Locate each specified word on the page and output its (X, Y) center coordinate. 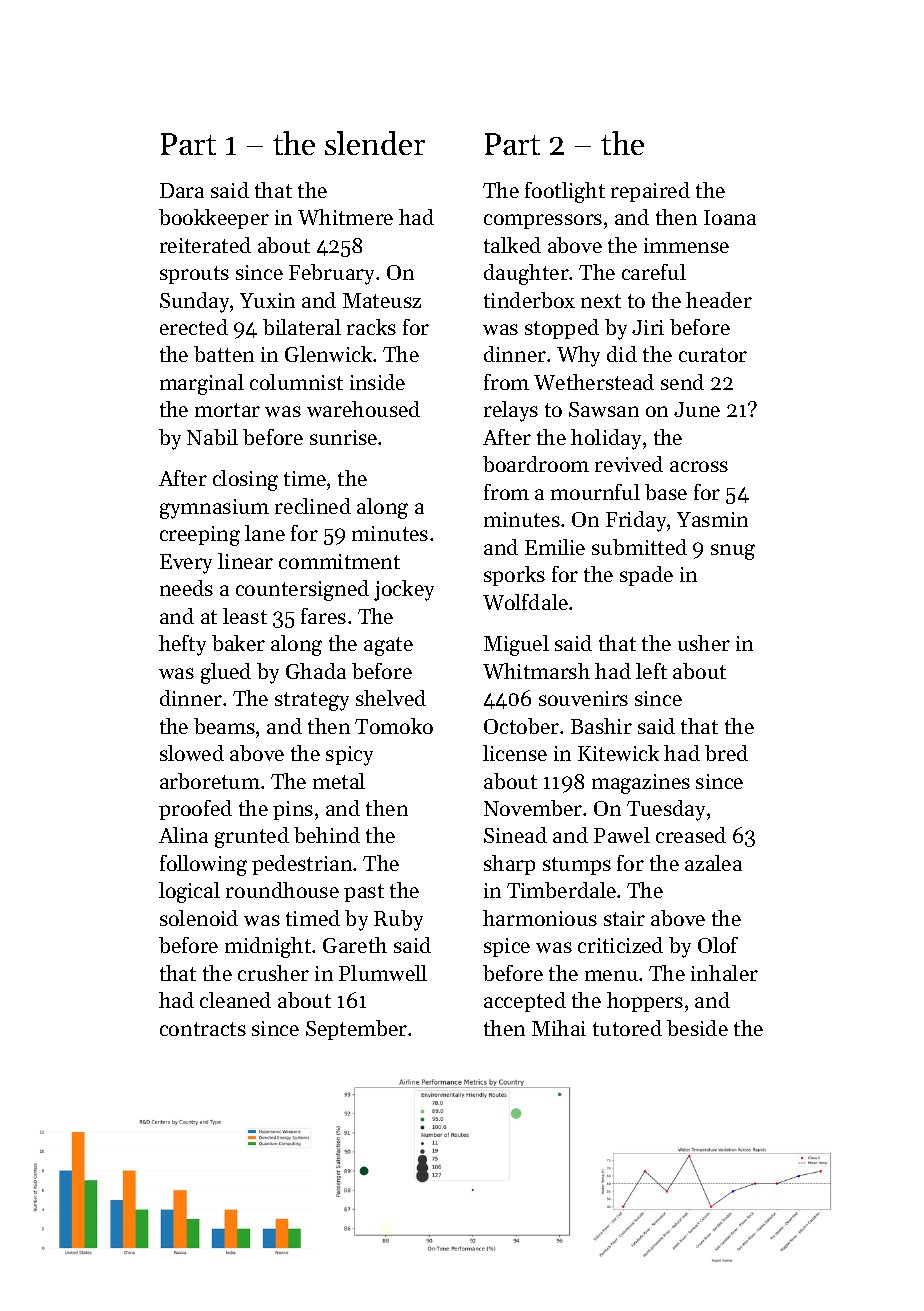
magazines (641, 784)
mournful (595, 492)
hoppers (645, 1002)
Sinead (515, 835)
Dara (182, 190)
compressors (543, 221)
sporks (514, 576)
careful (654, 272)
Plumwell (383, 973)
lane (265, 533)
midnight (268, 947)
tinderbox (529, 300)
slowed (192, 753)
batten (224, 354)
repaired (650, 192)
